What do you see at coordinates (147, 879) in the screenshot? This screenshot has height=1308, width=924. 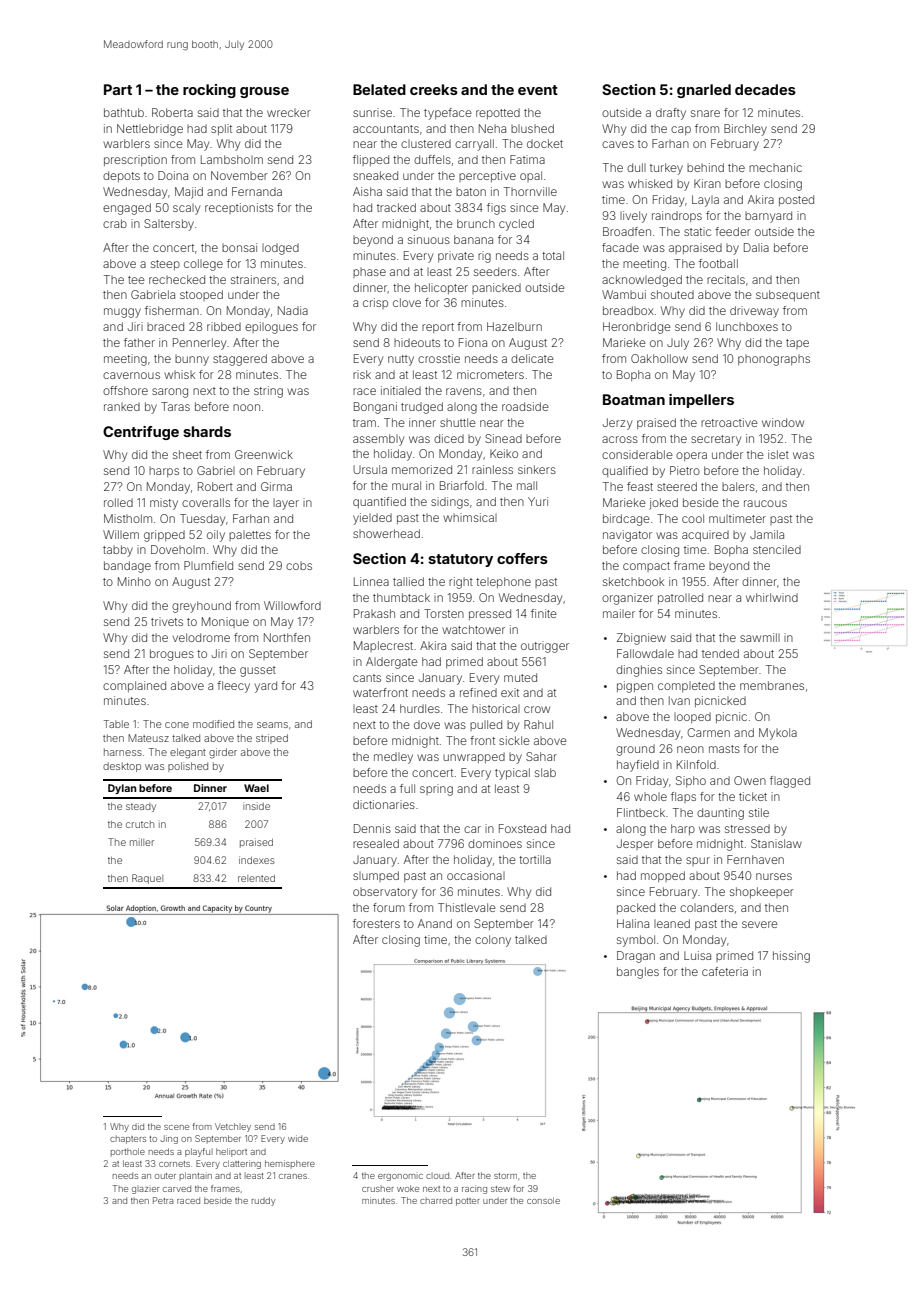 I see `Raquel` at bounding box center [147, 879].
